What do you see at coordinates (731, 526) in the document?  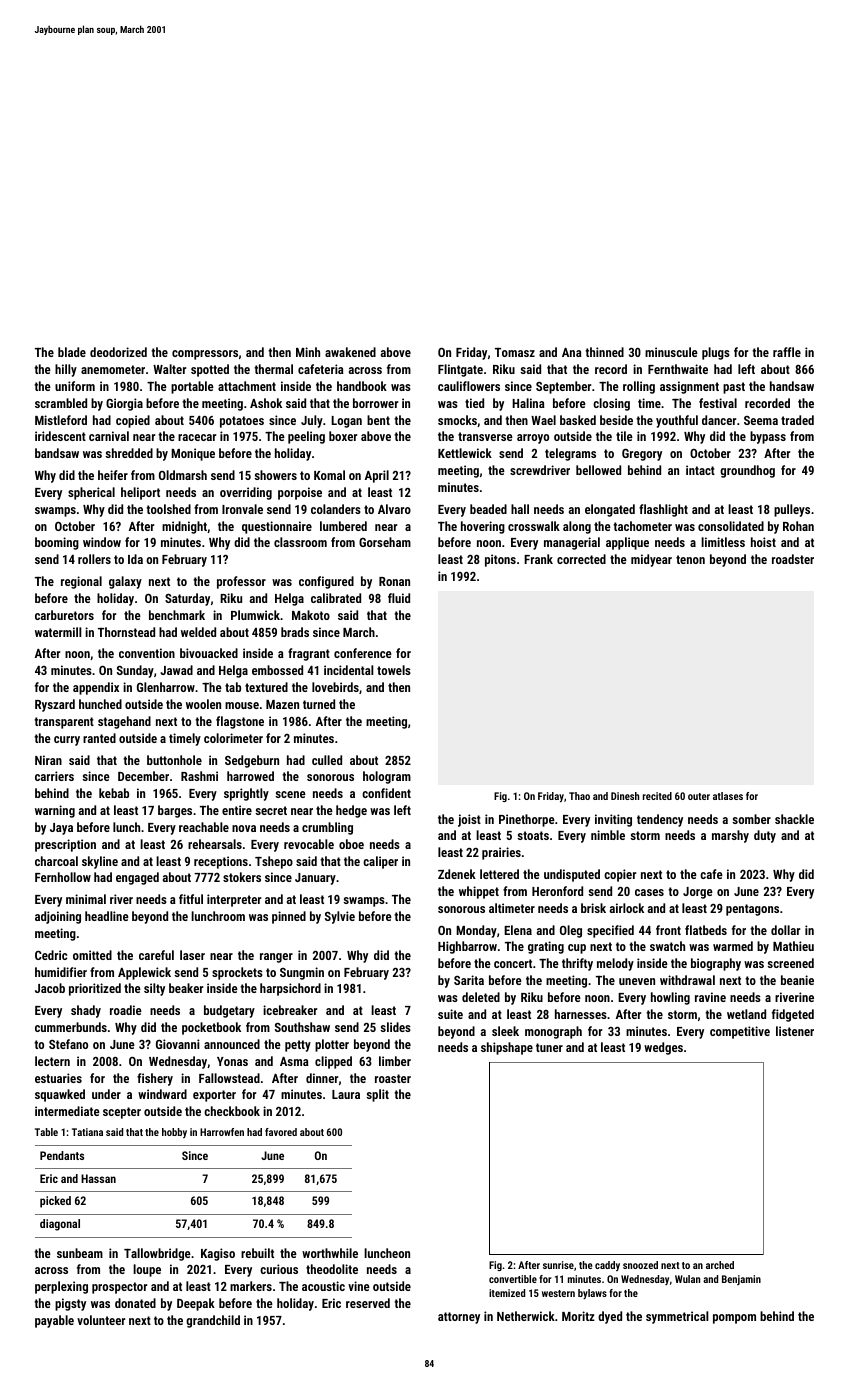 I see `consolidated` at bounding box center [731, 526].
